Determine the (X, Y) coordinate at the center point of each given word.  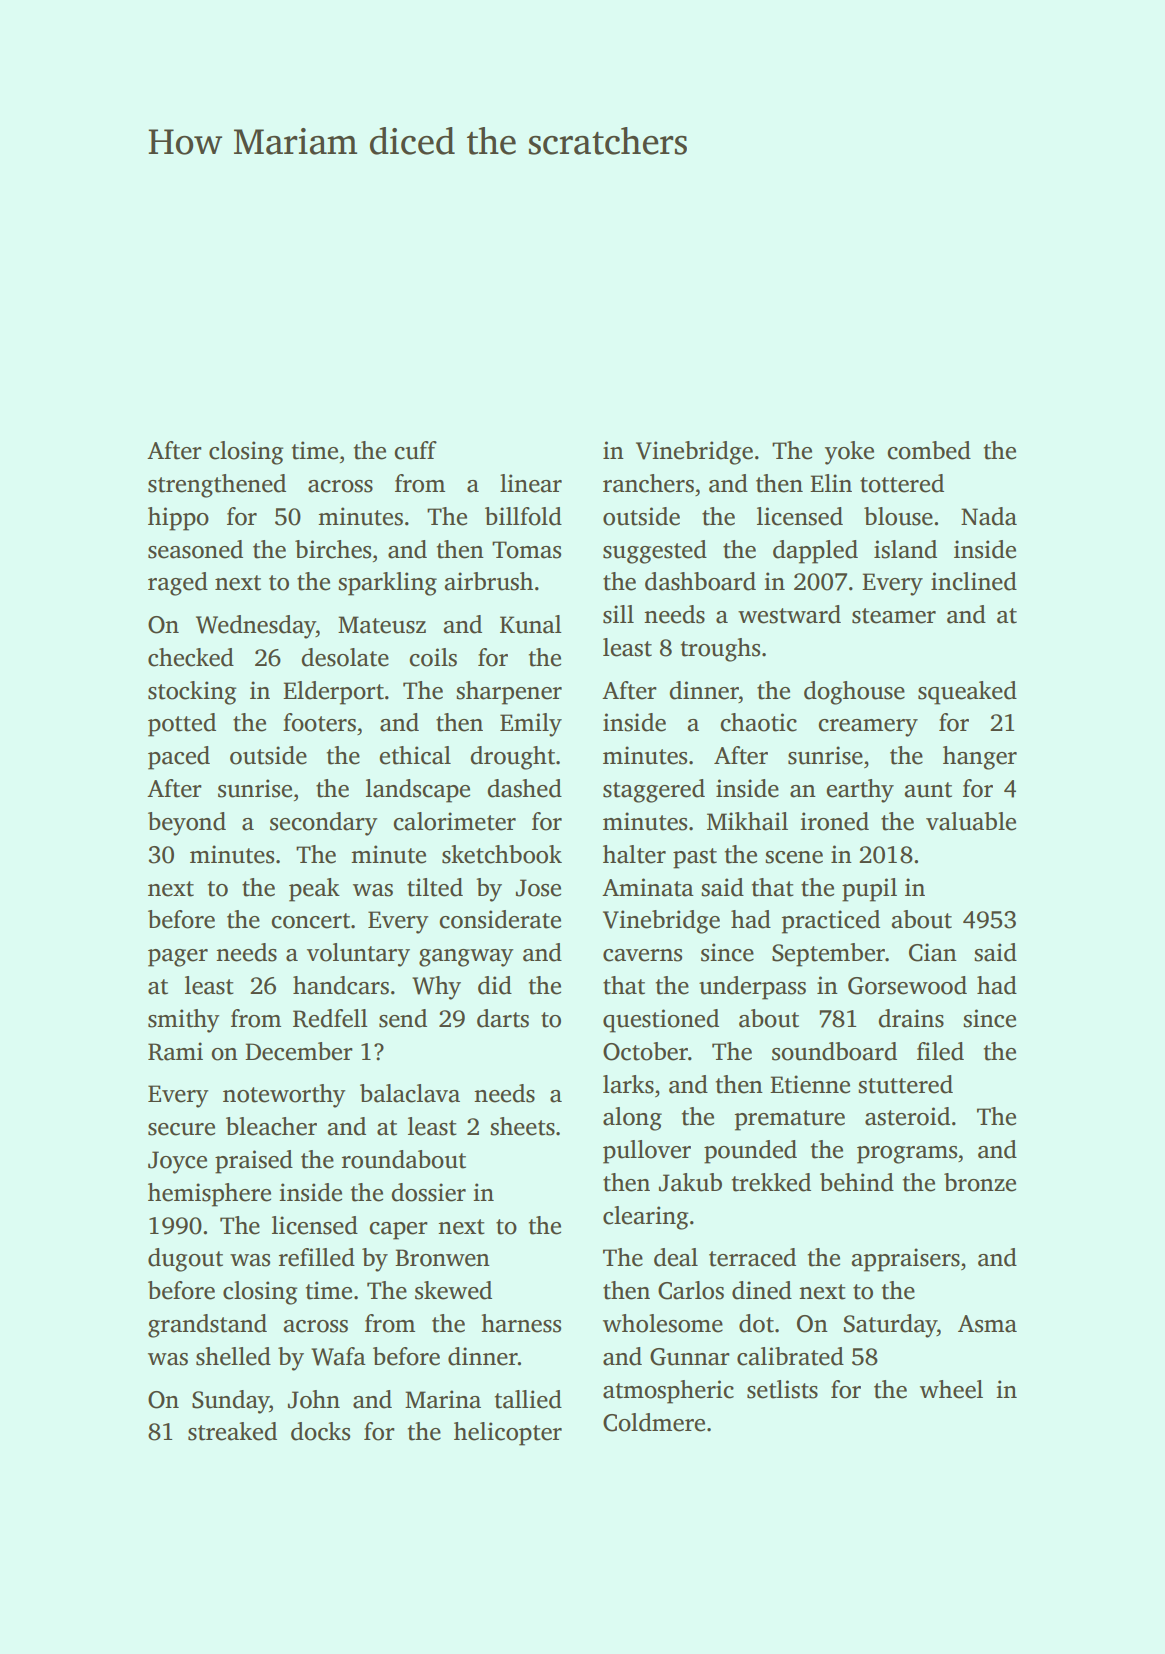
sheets (522, 1126)
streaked (232, 1431)
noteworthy (284, 1096)
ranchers (648, 483)
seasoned (195, 549)
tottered (902, 483)
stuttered (905, 1084)
